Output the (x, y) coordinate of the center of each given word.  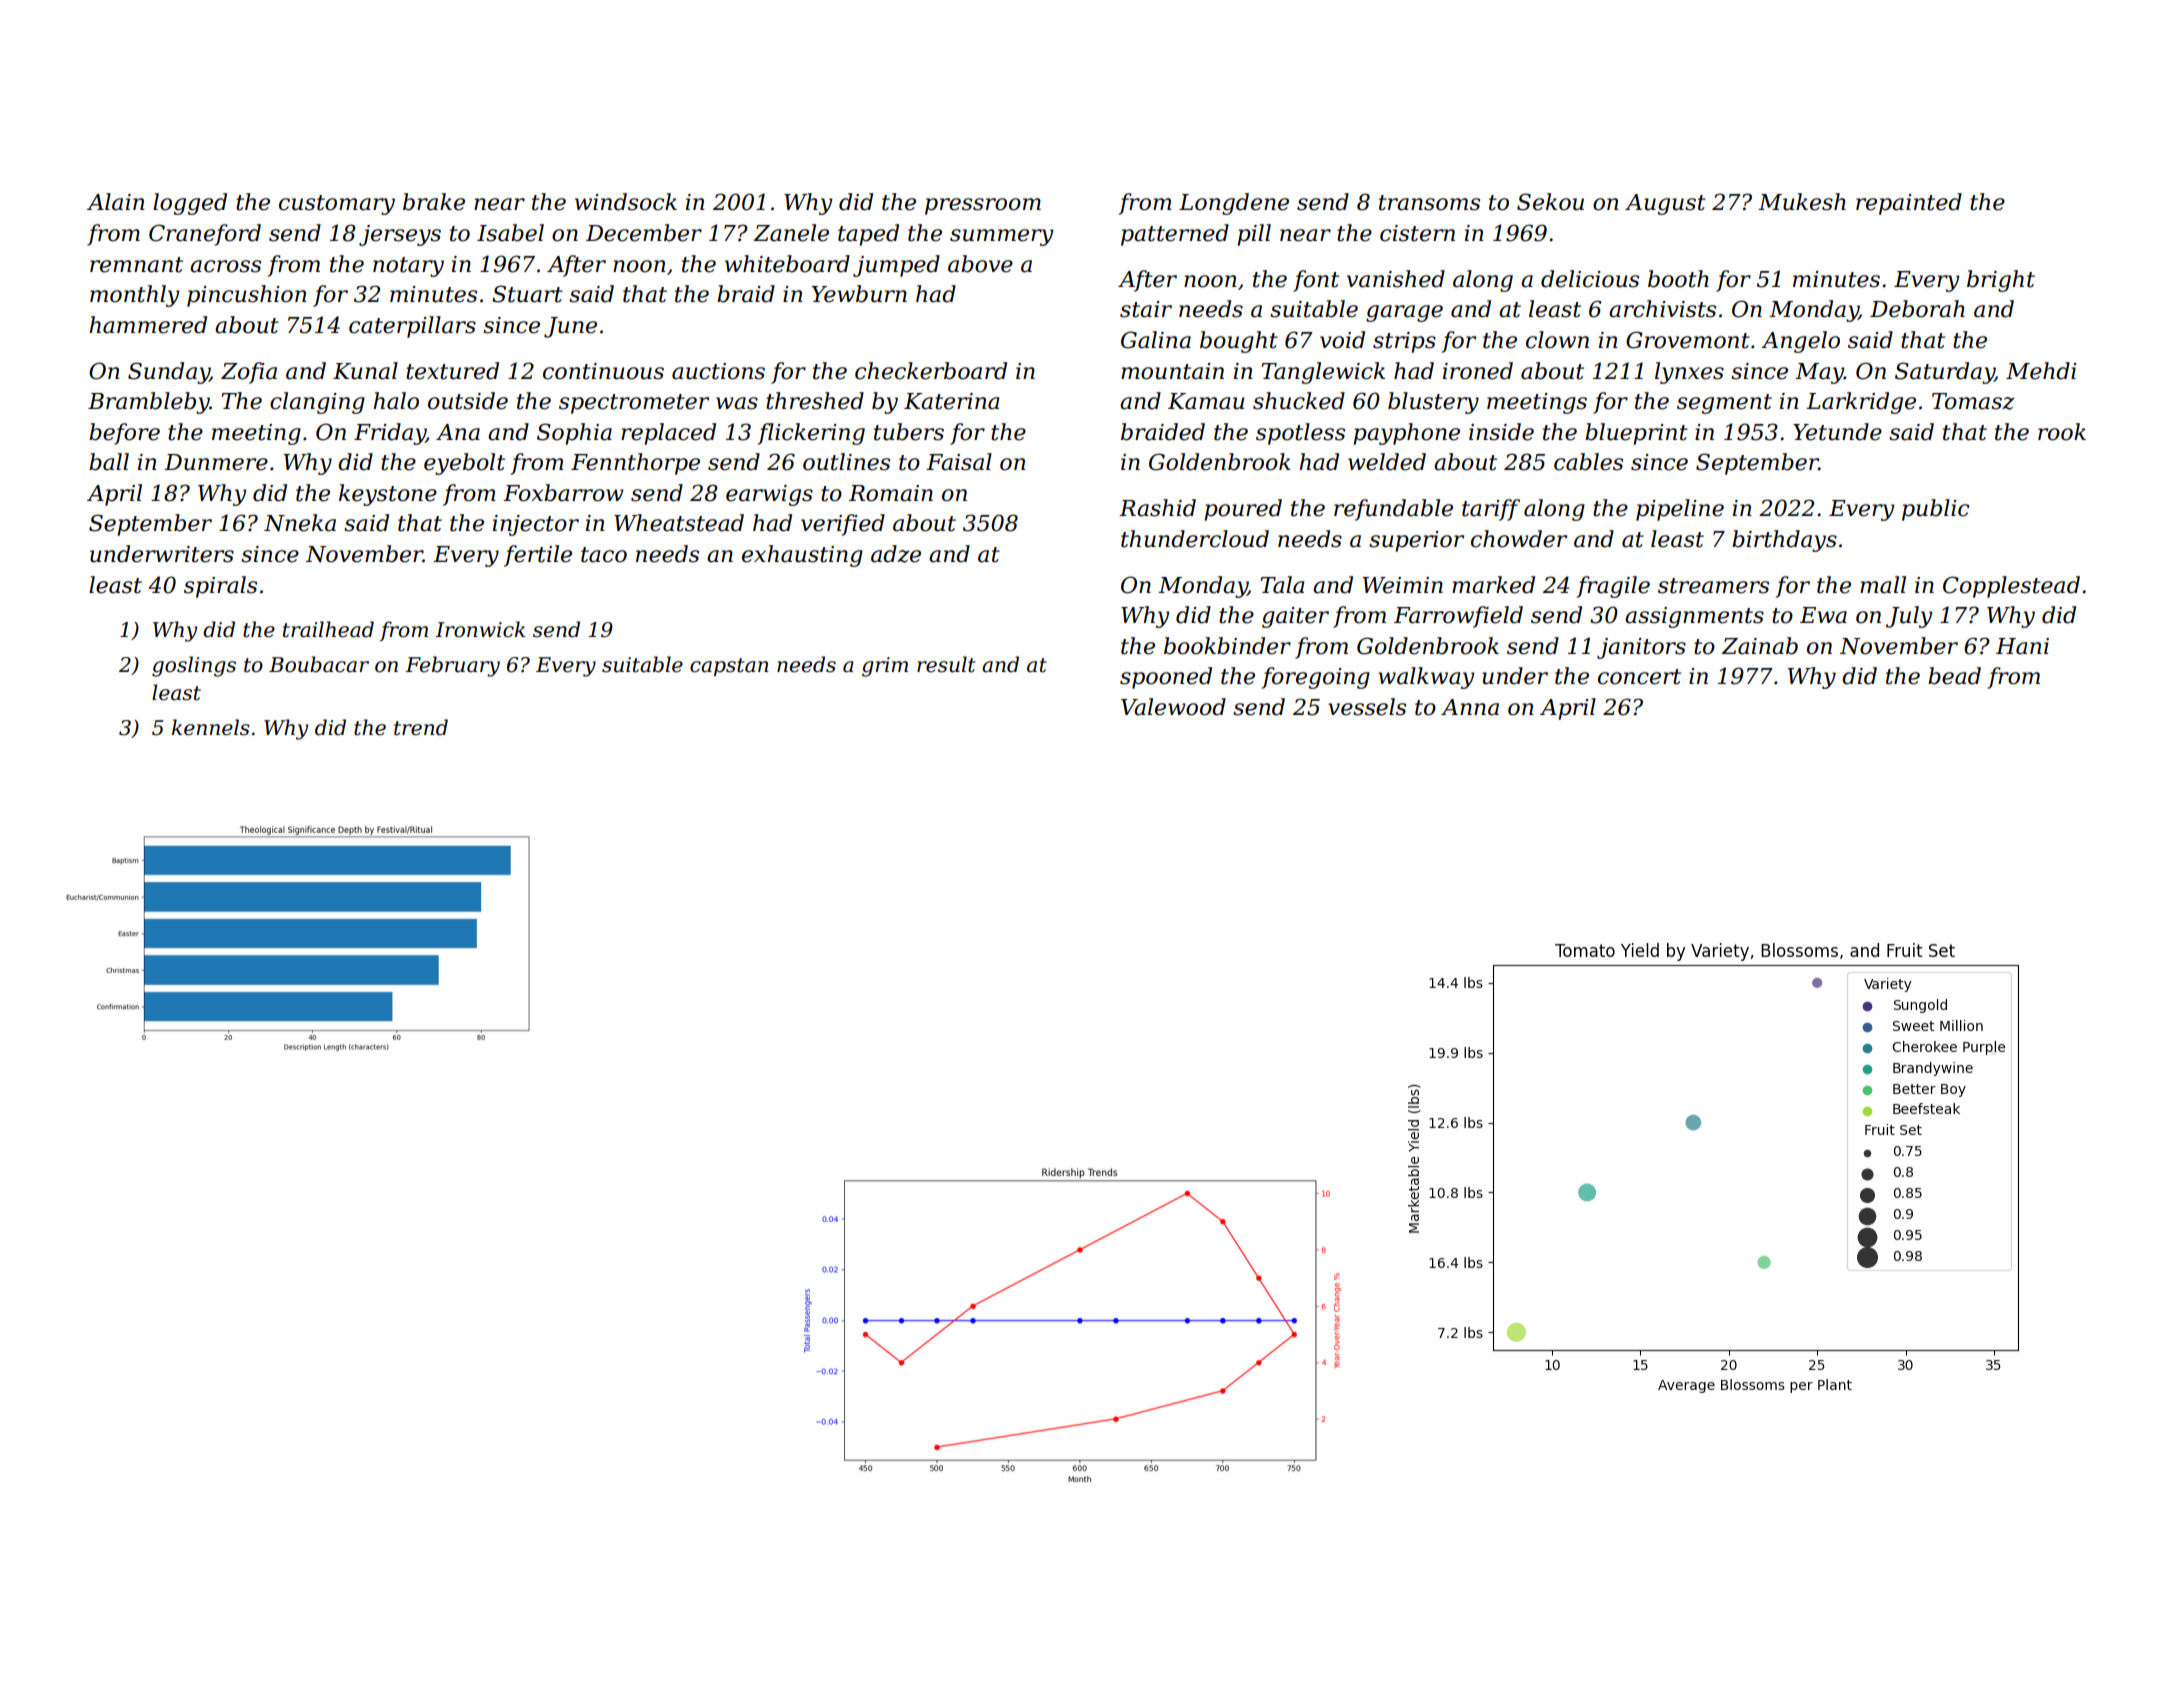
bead (1954, 676)
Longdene (1234, 204)
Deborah (1917, 309)
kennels (211, 727)
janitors (1641, 648)
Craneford (205, 235)
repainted (1909, 204)
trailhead (328, 629)
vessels (1367, 707)
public (1935, 510)
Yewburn (859, 294)
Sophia (574, 434)
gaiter (1295, 617)
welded (1387, 462)
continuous (603, 371)
